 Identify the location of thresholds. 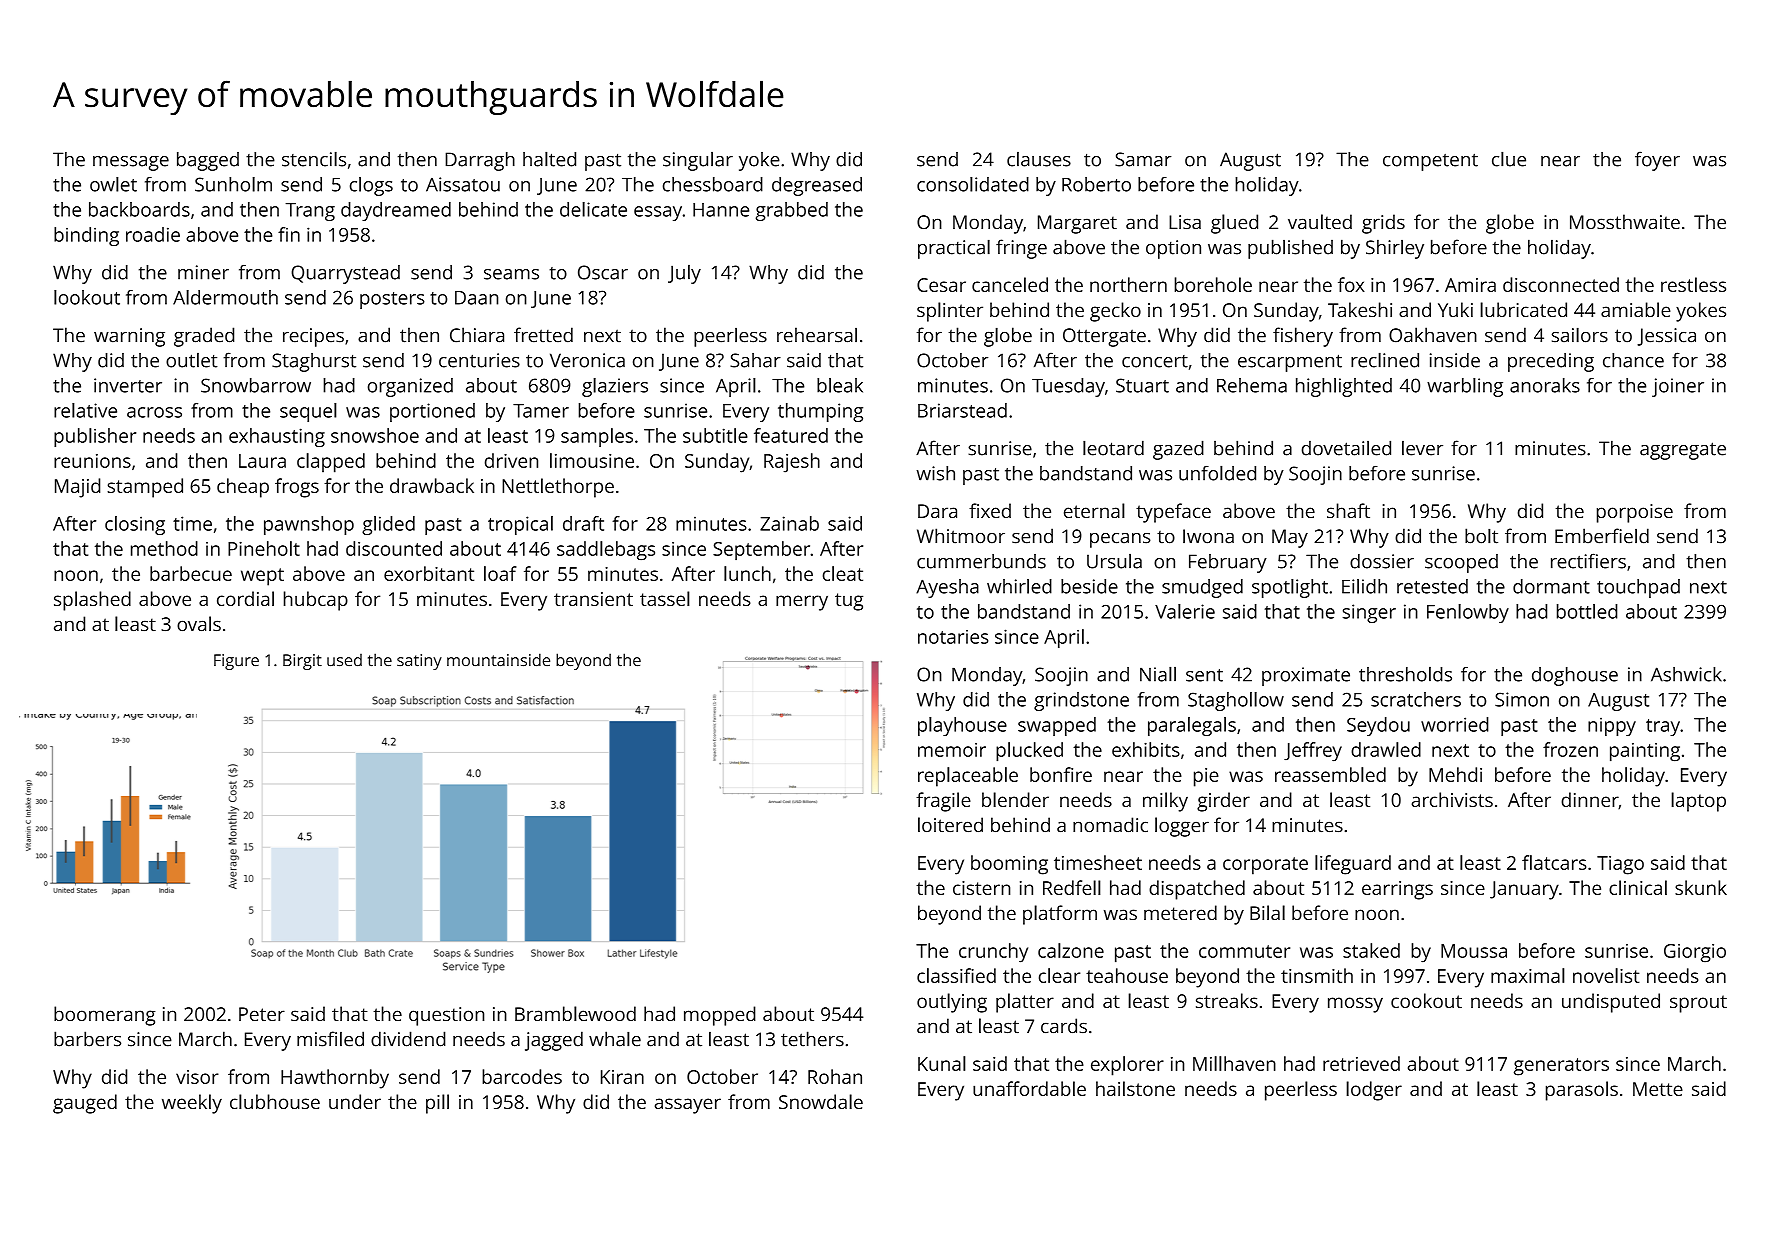
(1405, 674).
